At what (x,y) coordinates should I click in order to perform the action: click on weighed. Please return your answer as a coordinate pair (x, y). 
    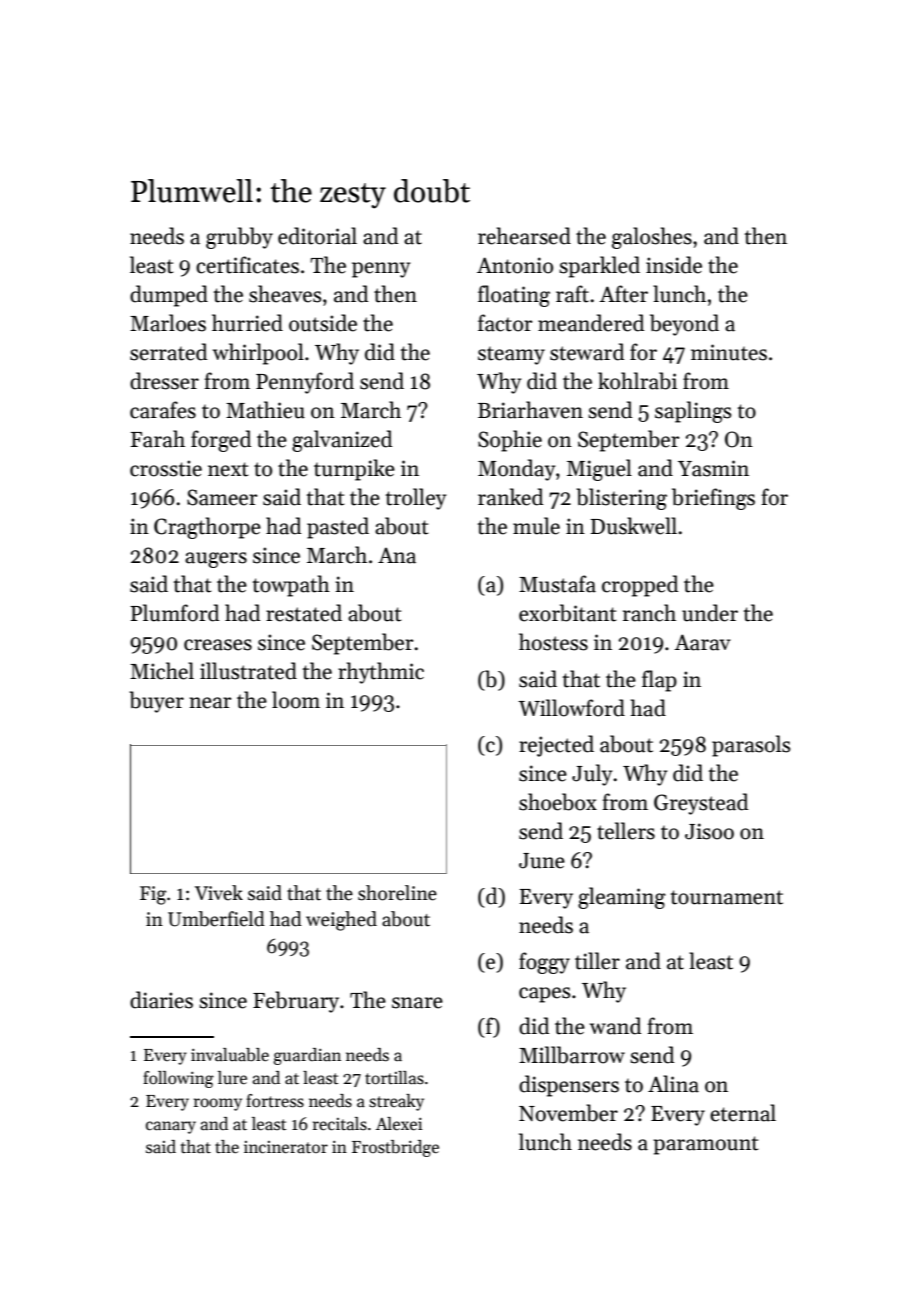
    Looking at the image, I should click on (341, 921).
